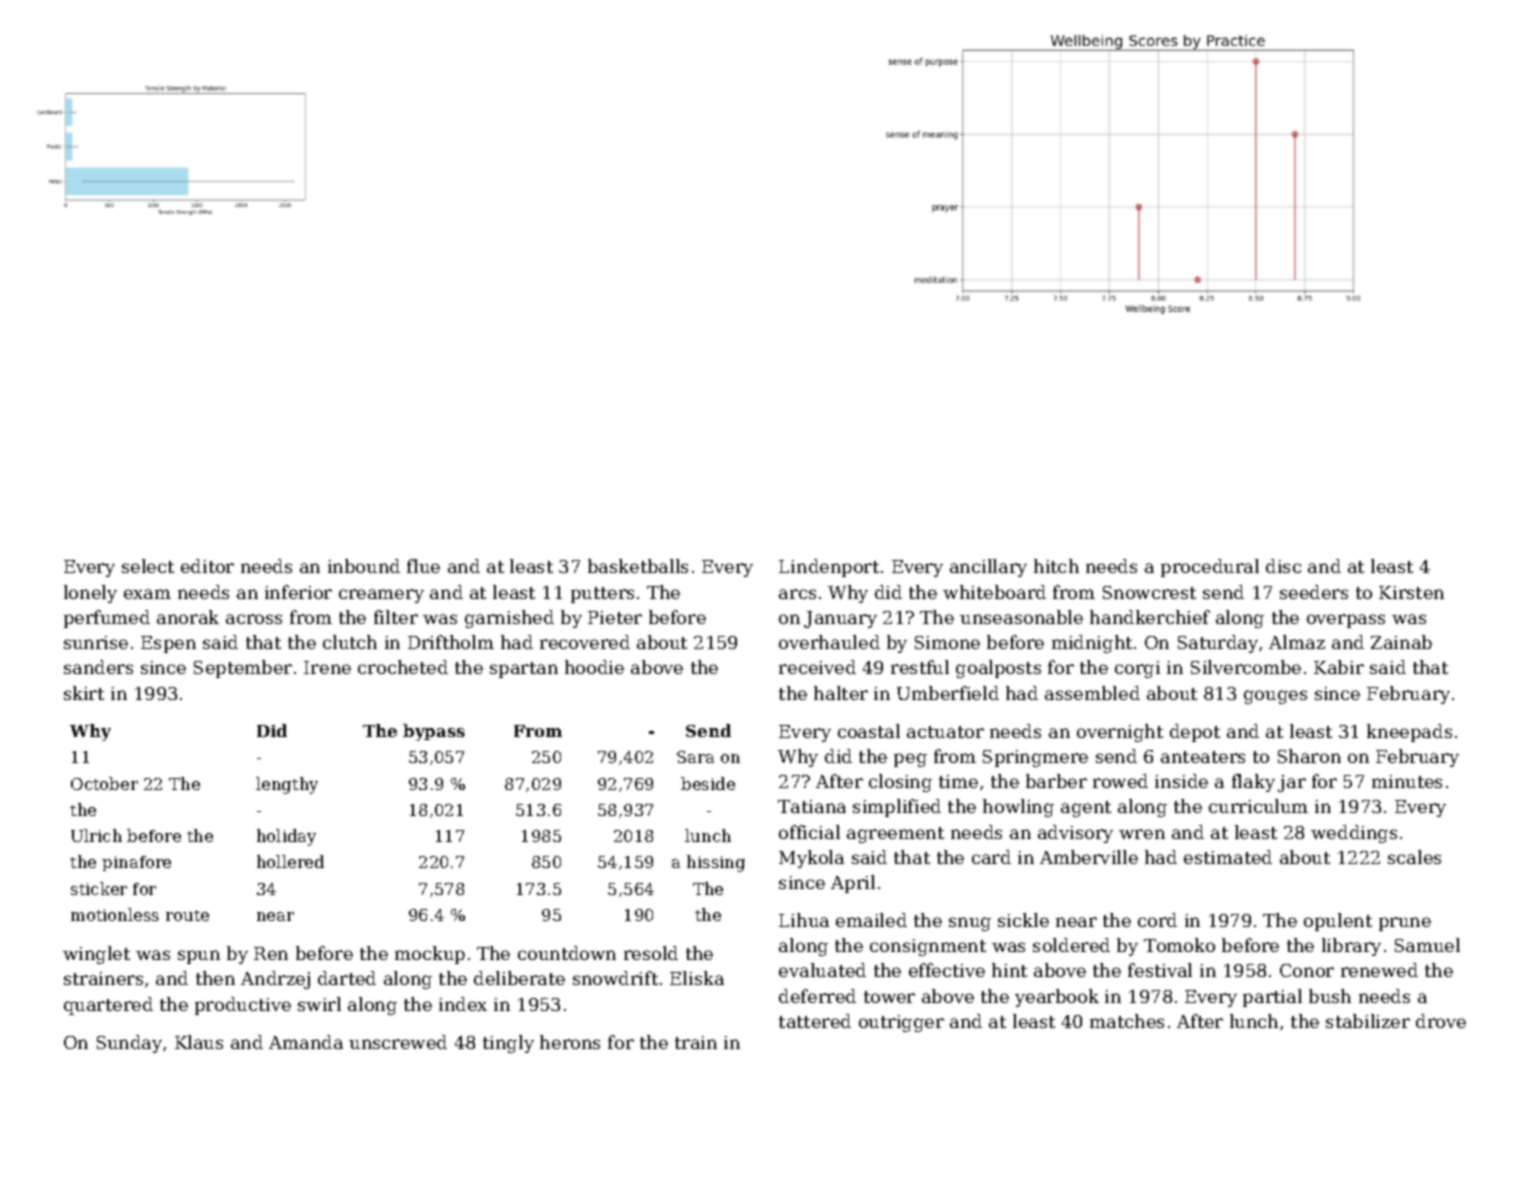 Image resolution: width=1534 pixels, height=1185 pixels. What do you see at coordinates (148, 566) in the screenshot?
I see `select` at bounding box center [148, 566].
